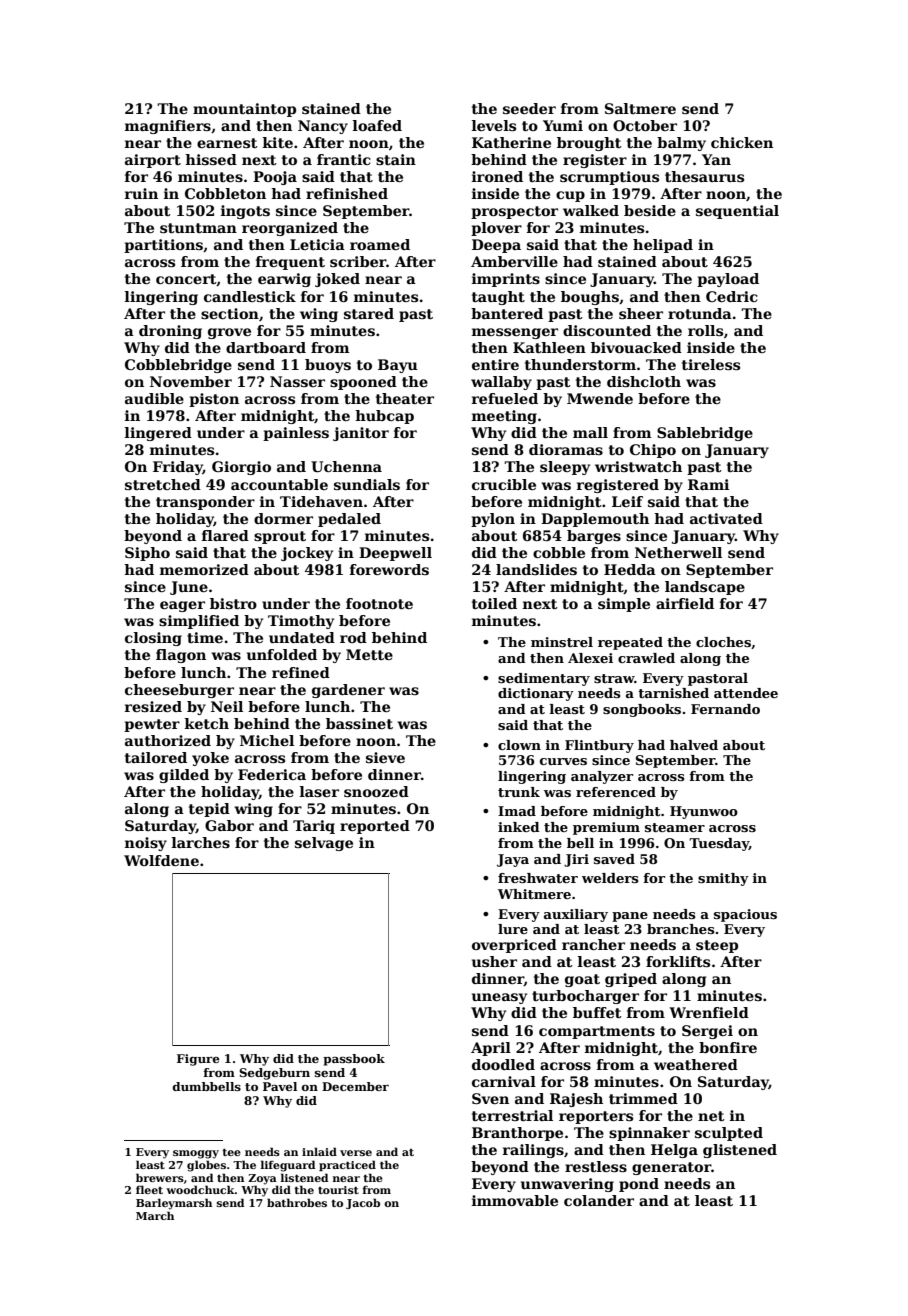 The height and width of the screenshot is (1316, 908). Describe the element at coordinates (515, 1200) in the screenshot. I see `immovable` at that location.
